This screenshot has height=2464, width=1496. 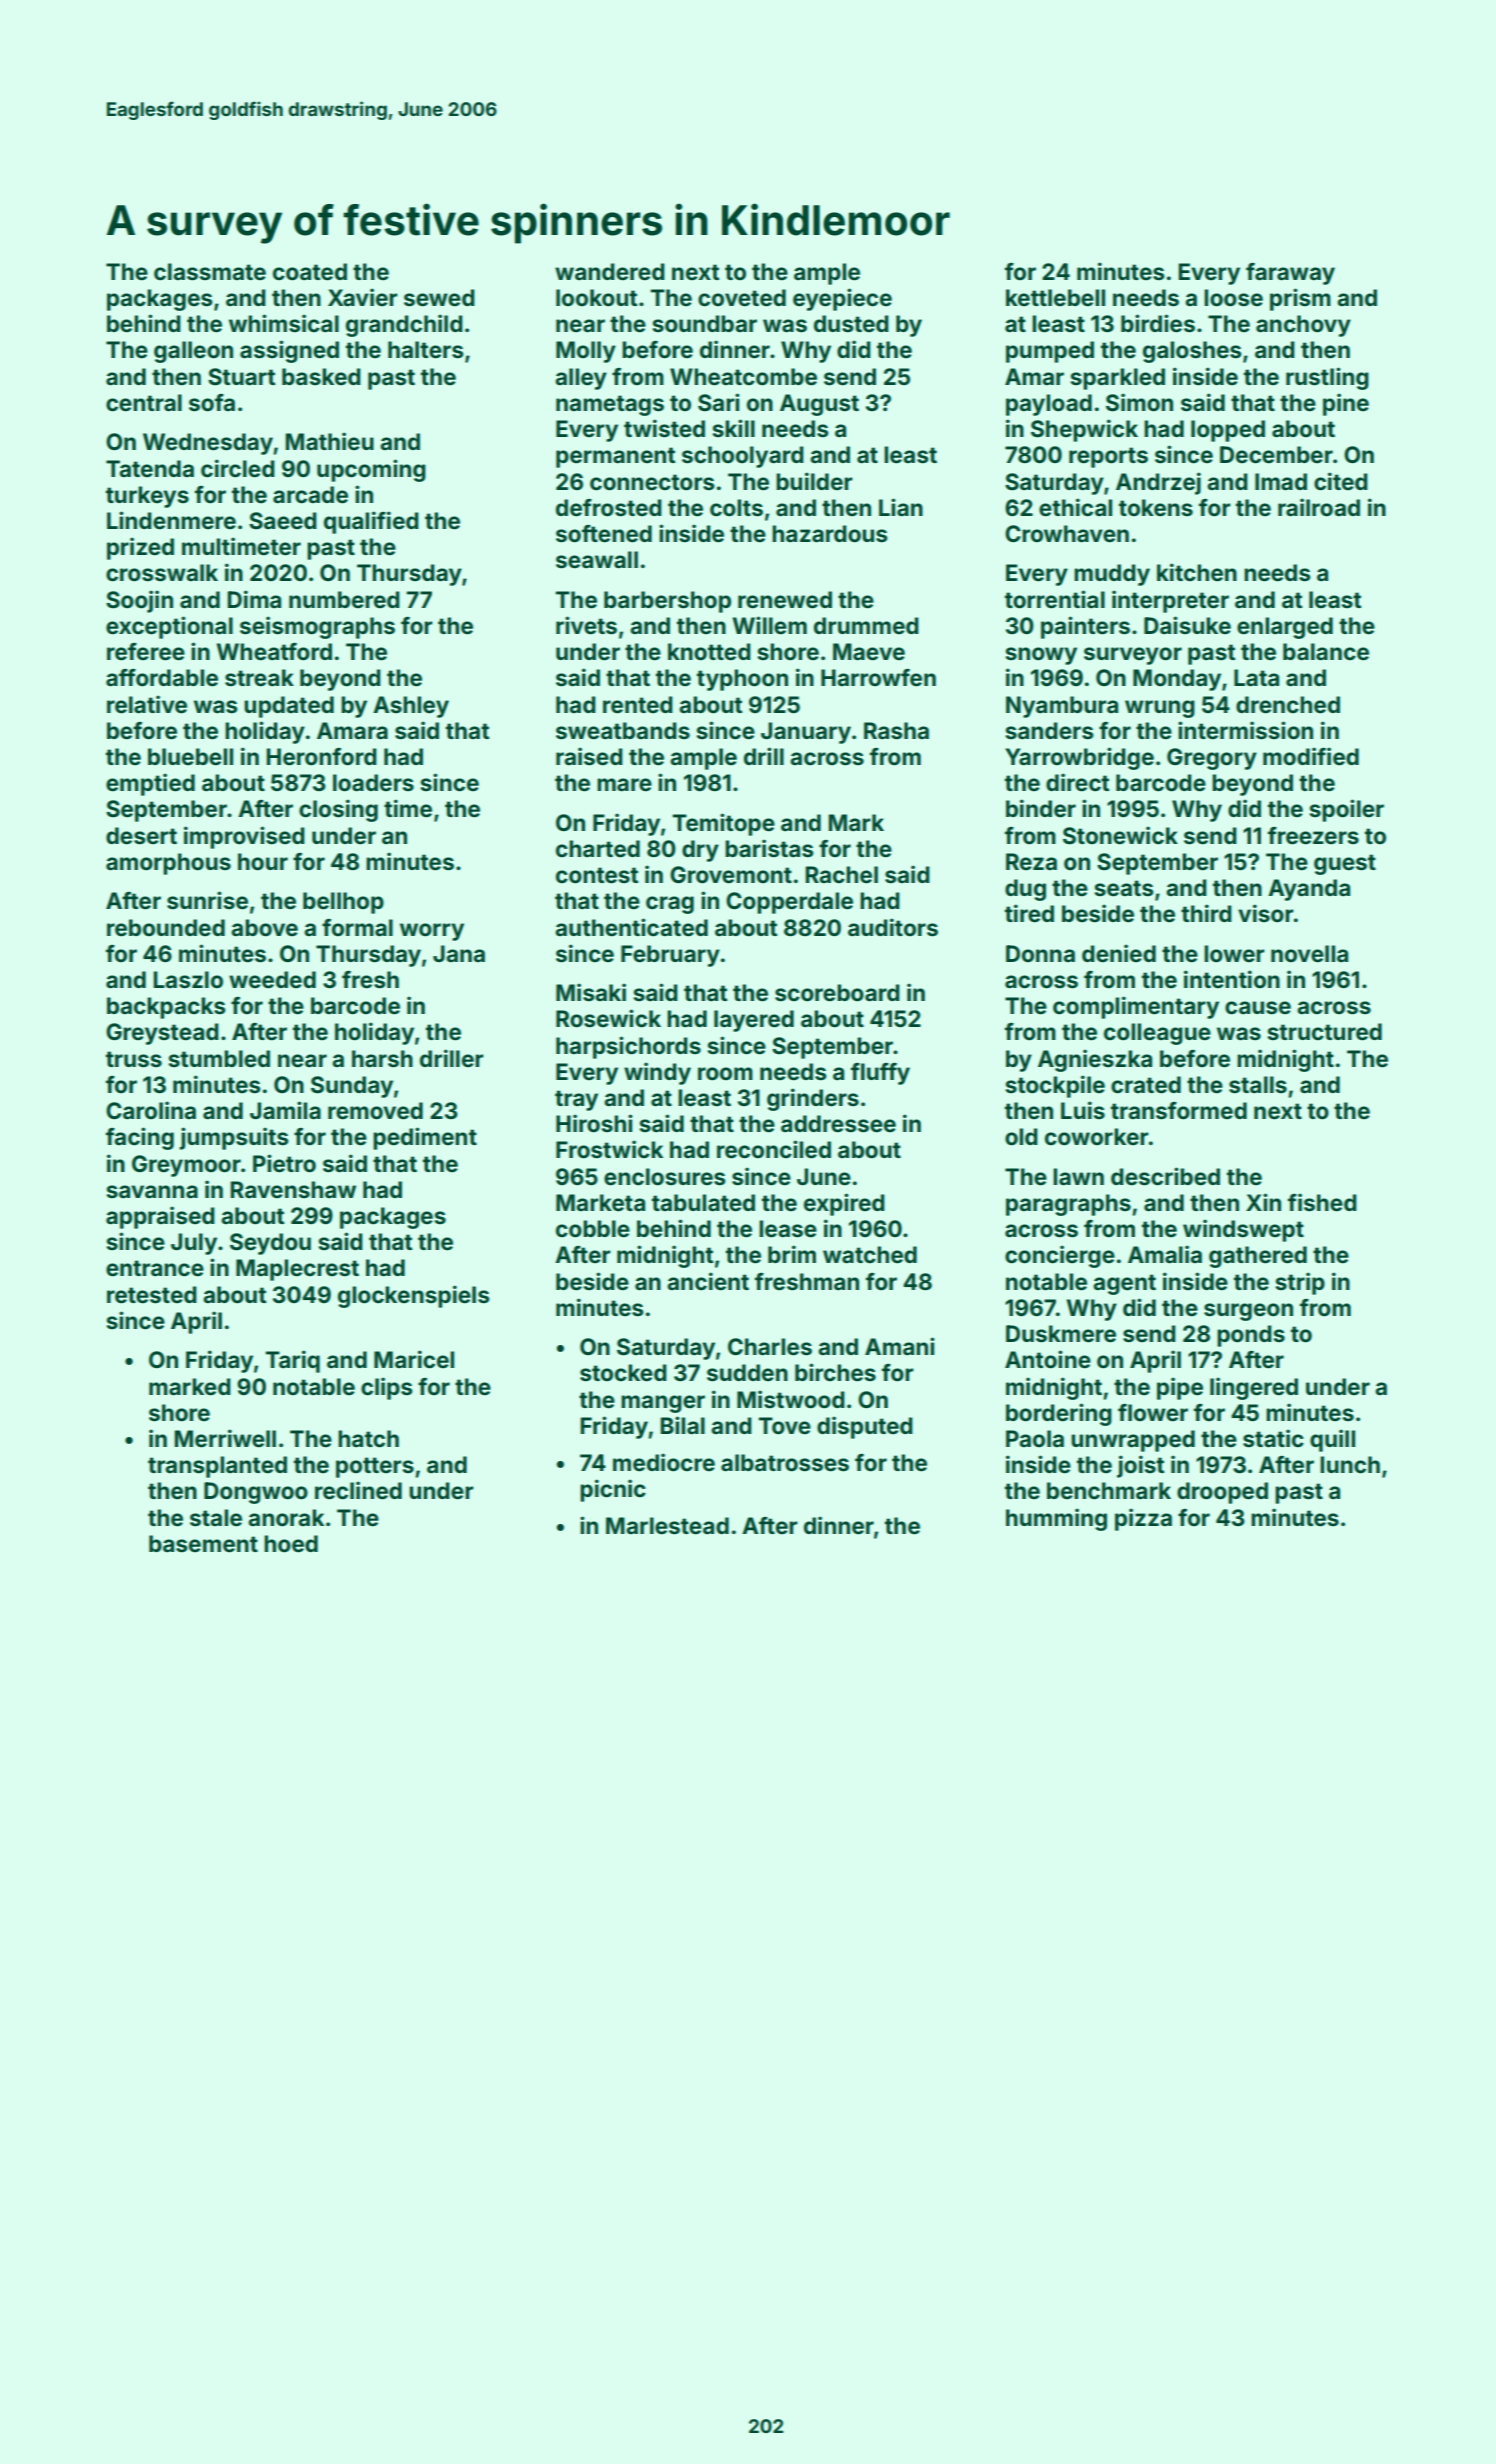 I want to click on cause, so click(x=1258, y=1008).
